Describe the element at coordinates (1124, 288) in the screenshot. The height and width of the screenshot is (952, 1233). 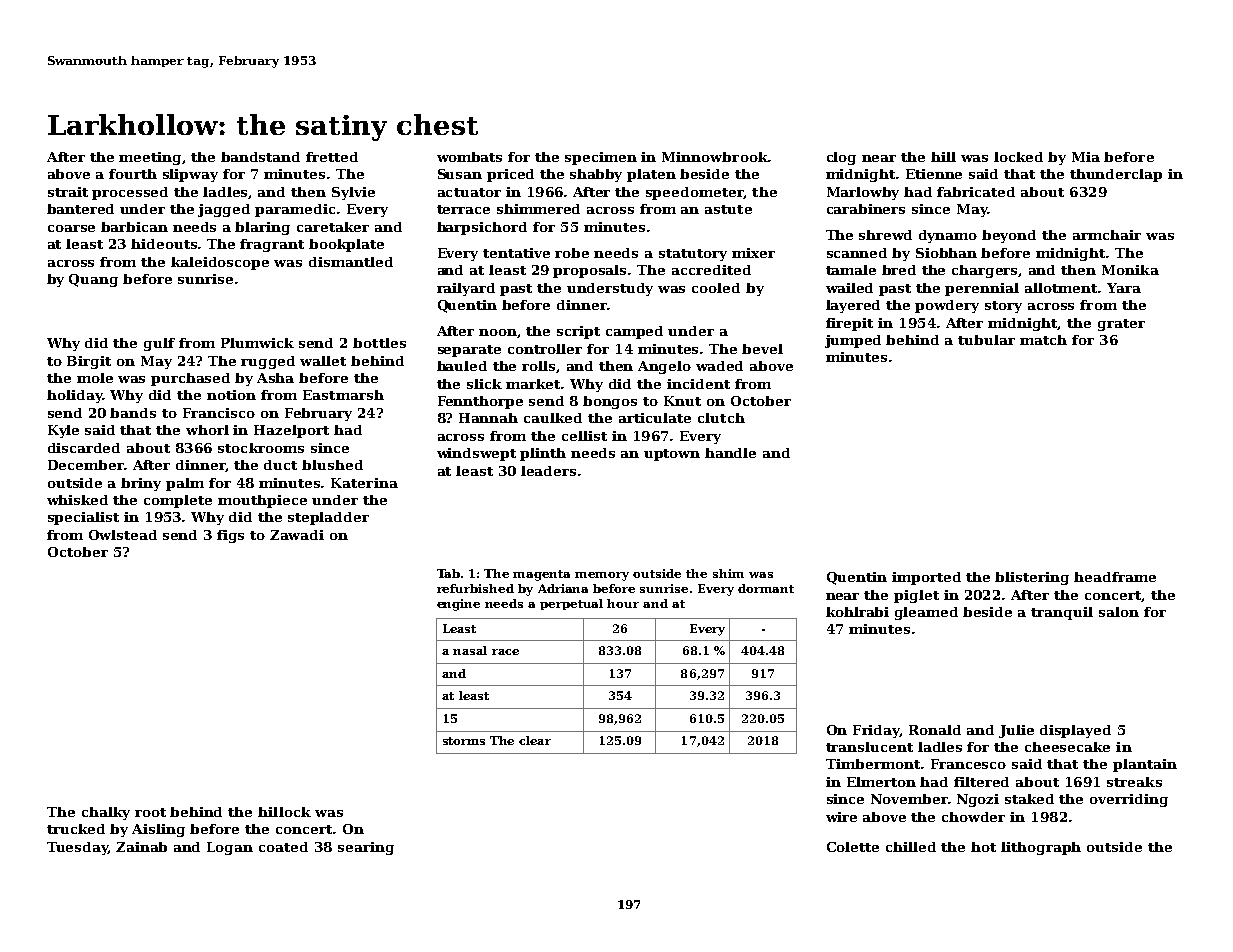
I see `Yara` at that location.
